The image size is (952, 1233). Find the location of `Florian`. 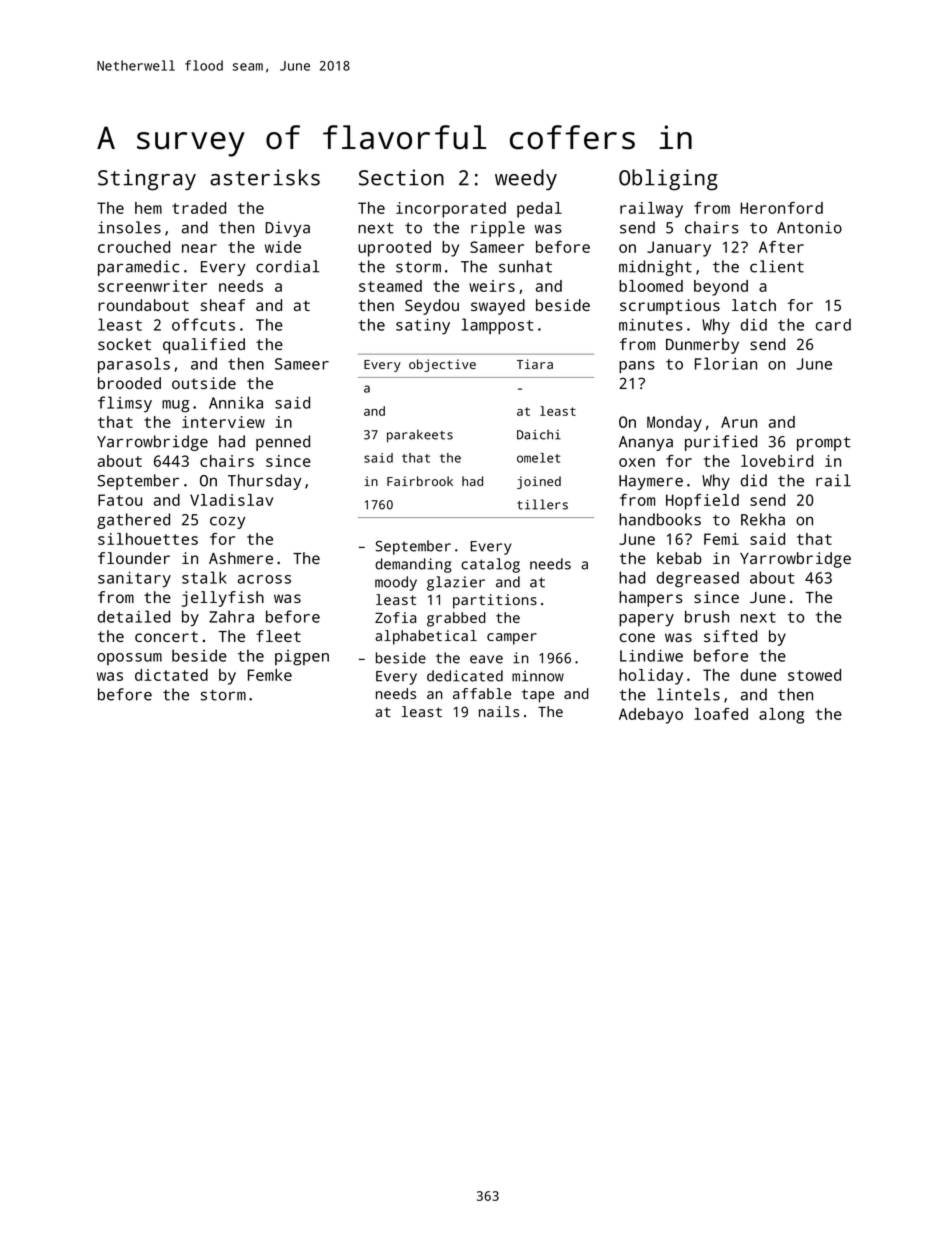

Florian is located at coordinates (726, 363).
